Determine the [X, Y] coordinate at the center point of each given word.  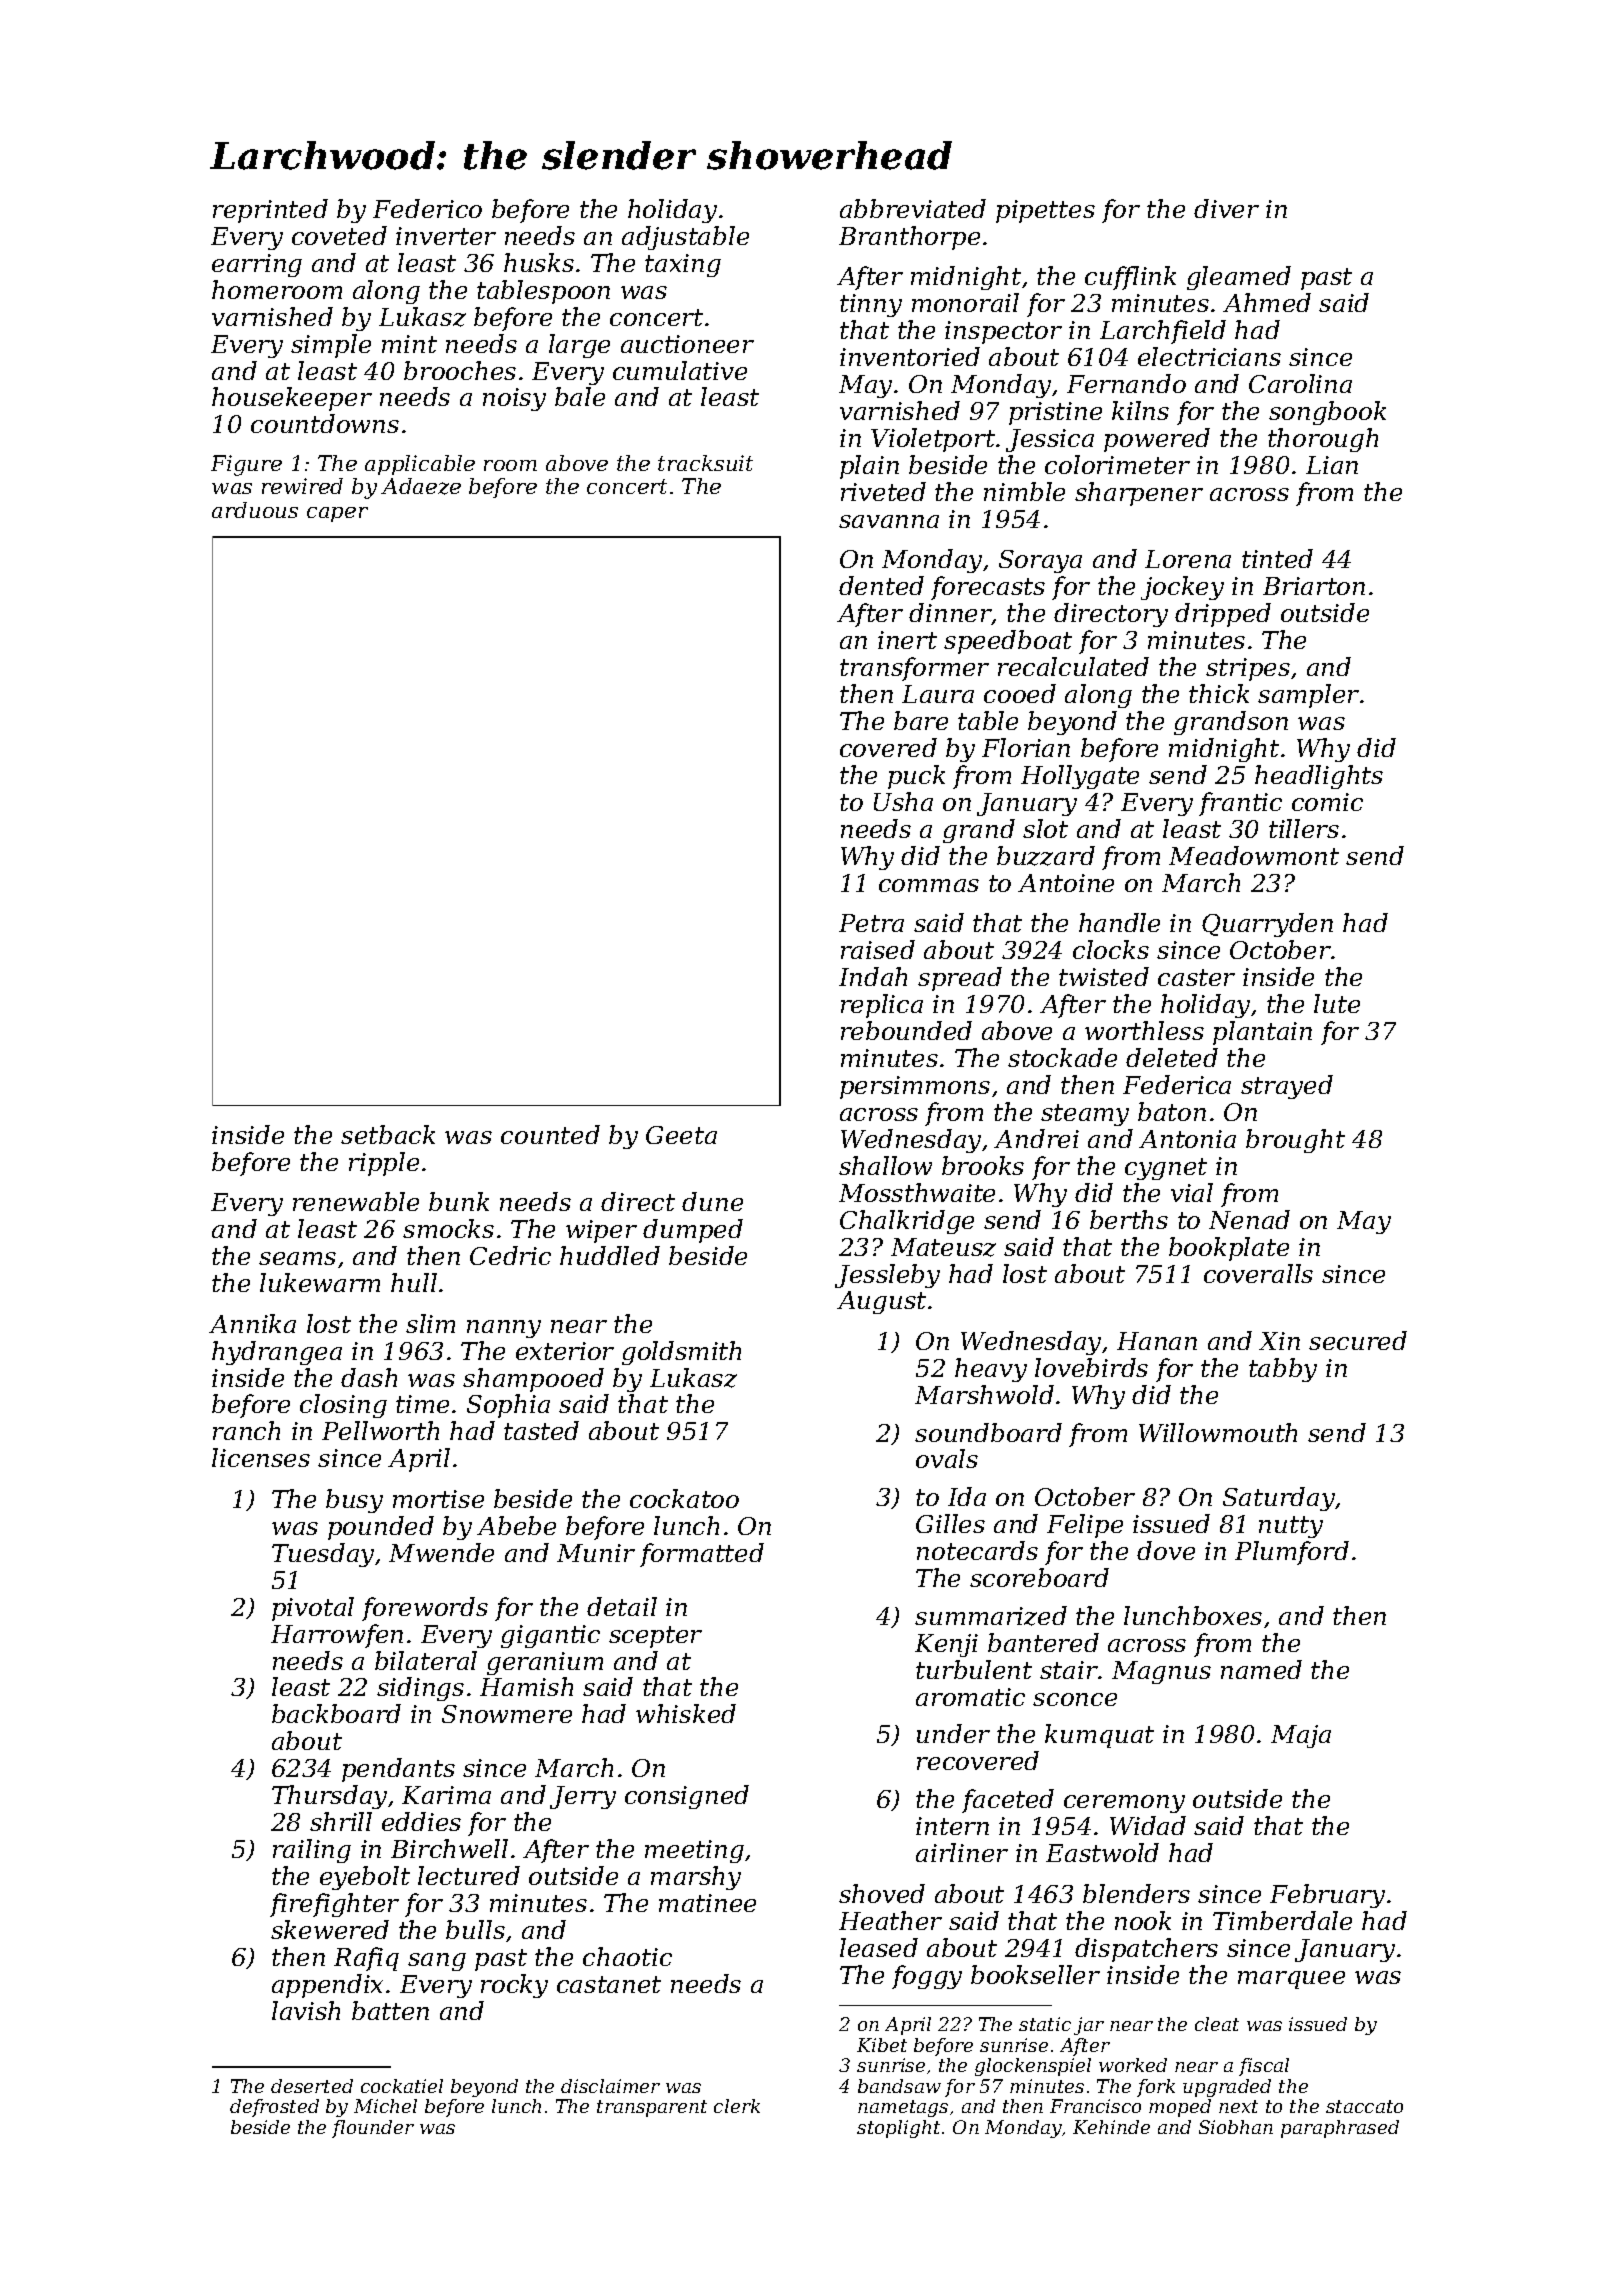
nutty [1291, 1527]
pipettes [1045, 211]
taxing [683, 265]
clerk [737, 2106]
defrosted [274, 2108]
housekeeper [292, 399]
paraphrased [1340, 2129]
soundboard [988, 1432]
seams [297, 1258]
